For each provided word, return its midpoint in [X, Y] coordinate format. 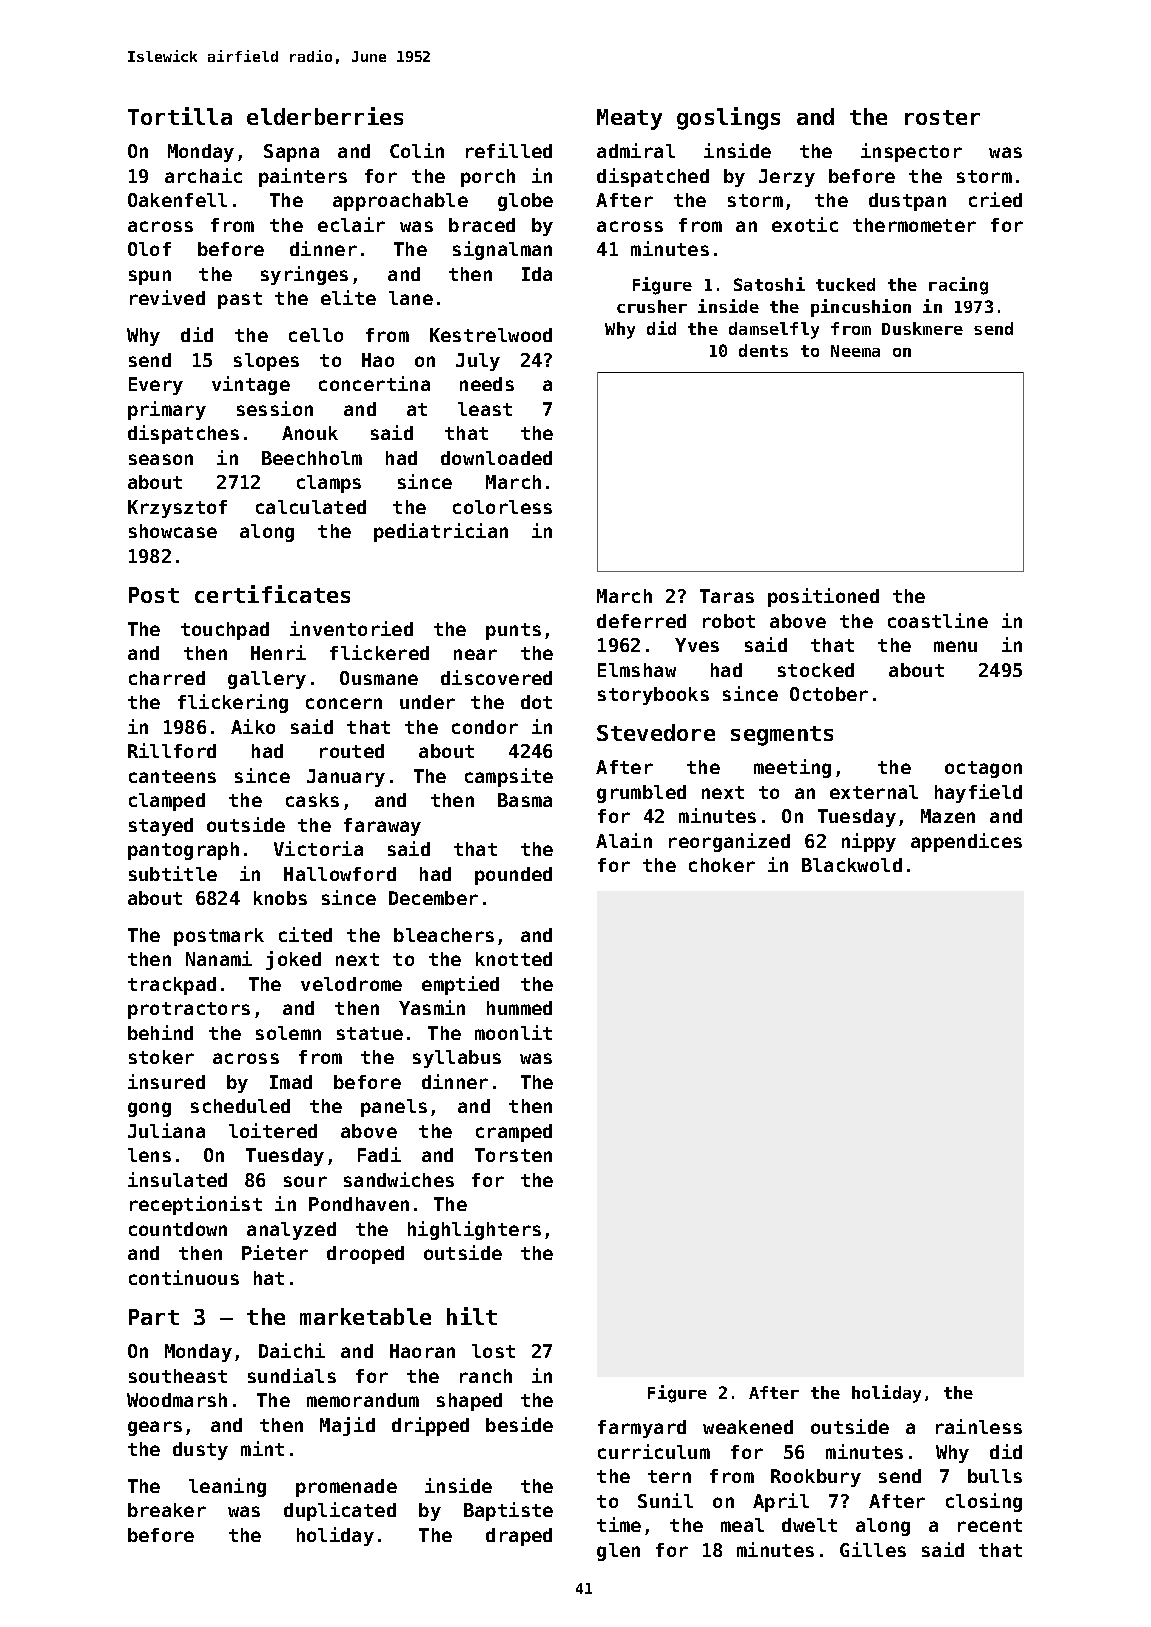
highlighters [474, 1230]
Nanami [219, 958]
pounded [513, 876]
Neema [855, 351]
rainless [979, 1426]
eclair [351, 224]
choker [722, 865]
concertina [374, 383]
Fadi [379, 1154]
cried [995, 199]
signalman [502, 250]
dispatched [653, 177]
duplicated [340, 1511]
